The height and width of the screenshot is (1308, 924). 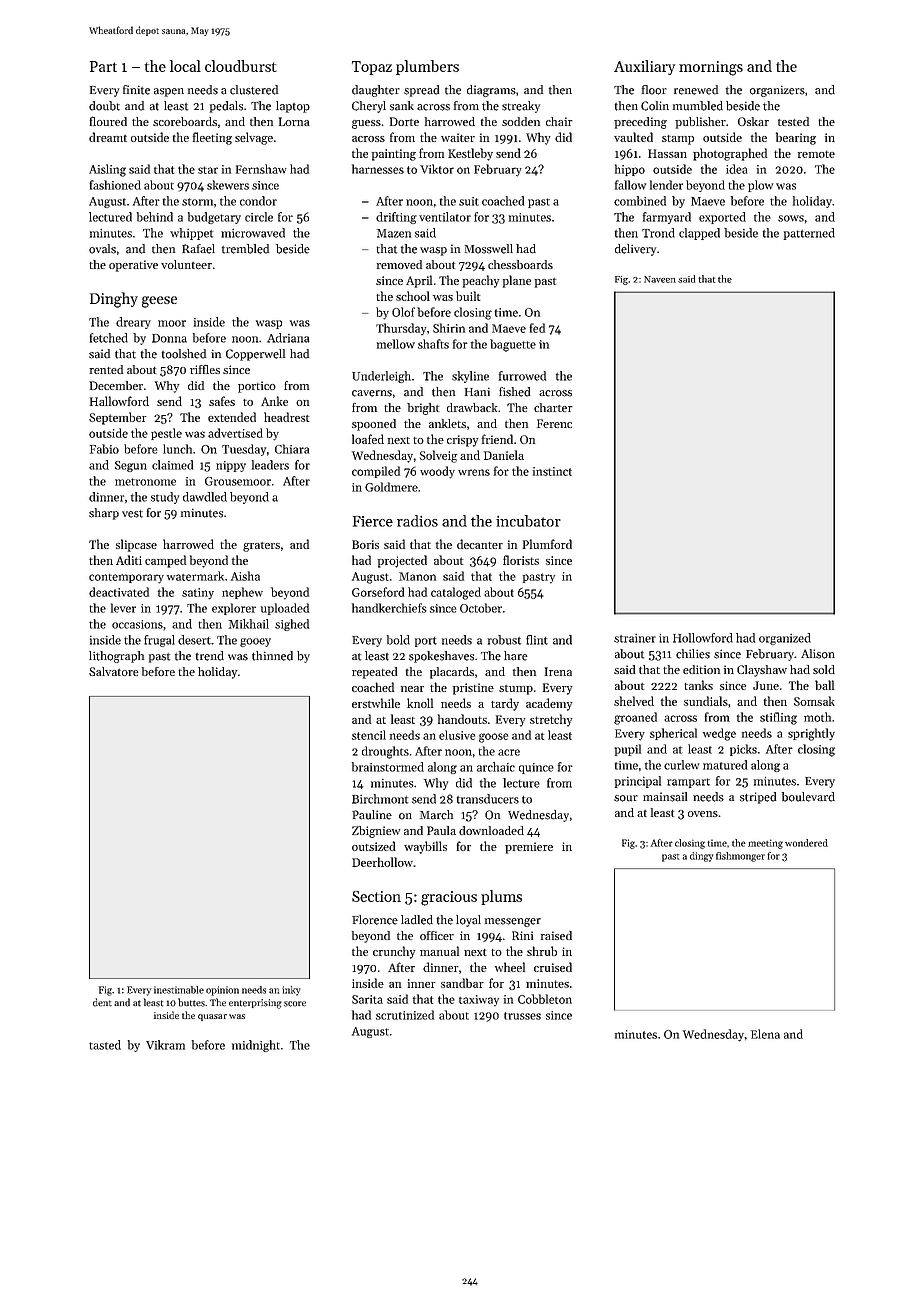 I want to click on plow, so click(x=760, y=186).
